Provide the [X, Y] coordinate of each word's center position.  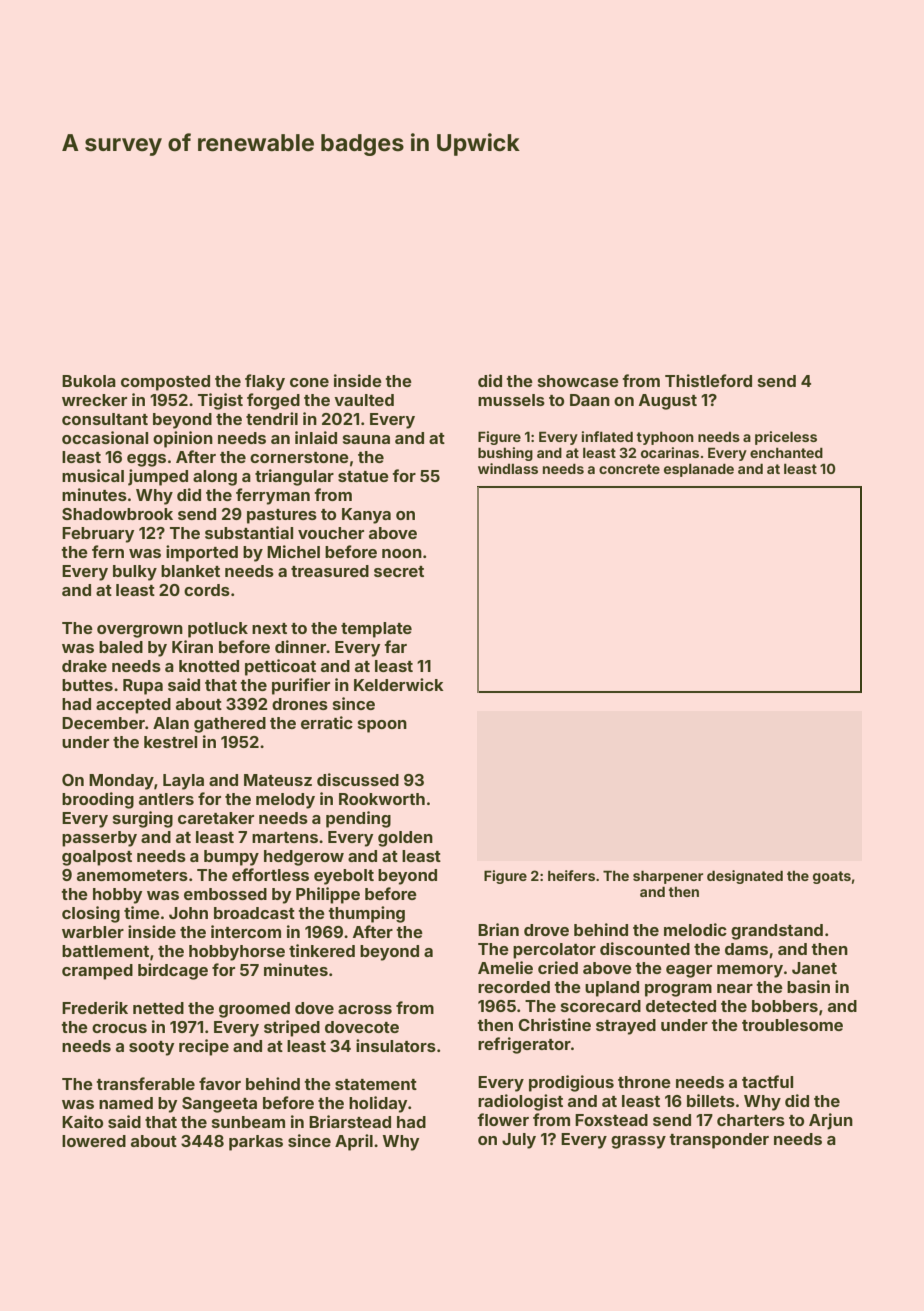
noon [402, 553]
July [519, 1141]
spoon [382, 726]
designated [745, 877]
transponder [719, 1141]
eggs [146, 460]
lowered [94, 1141]
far [395, 646]
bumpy [231, 858]
